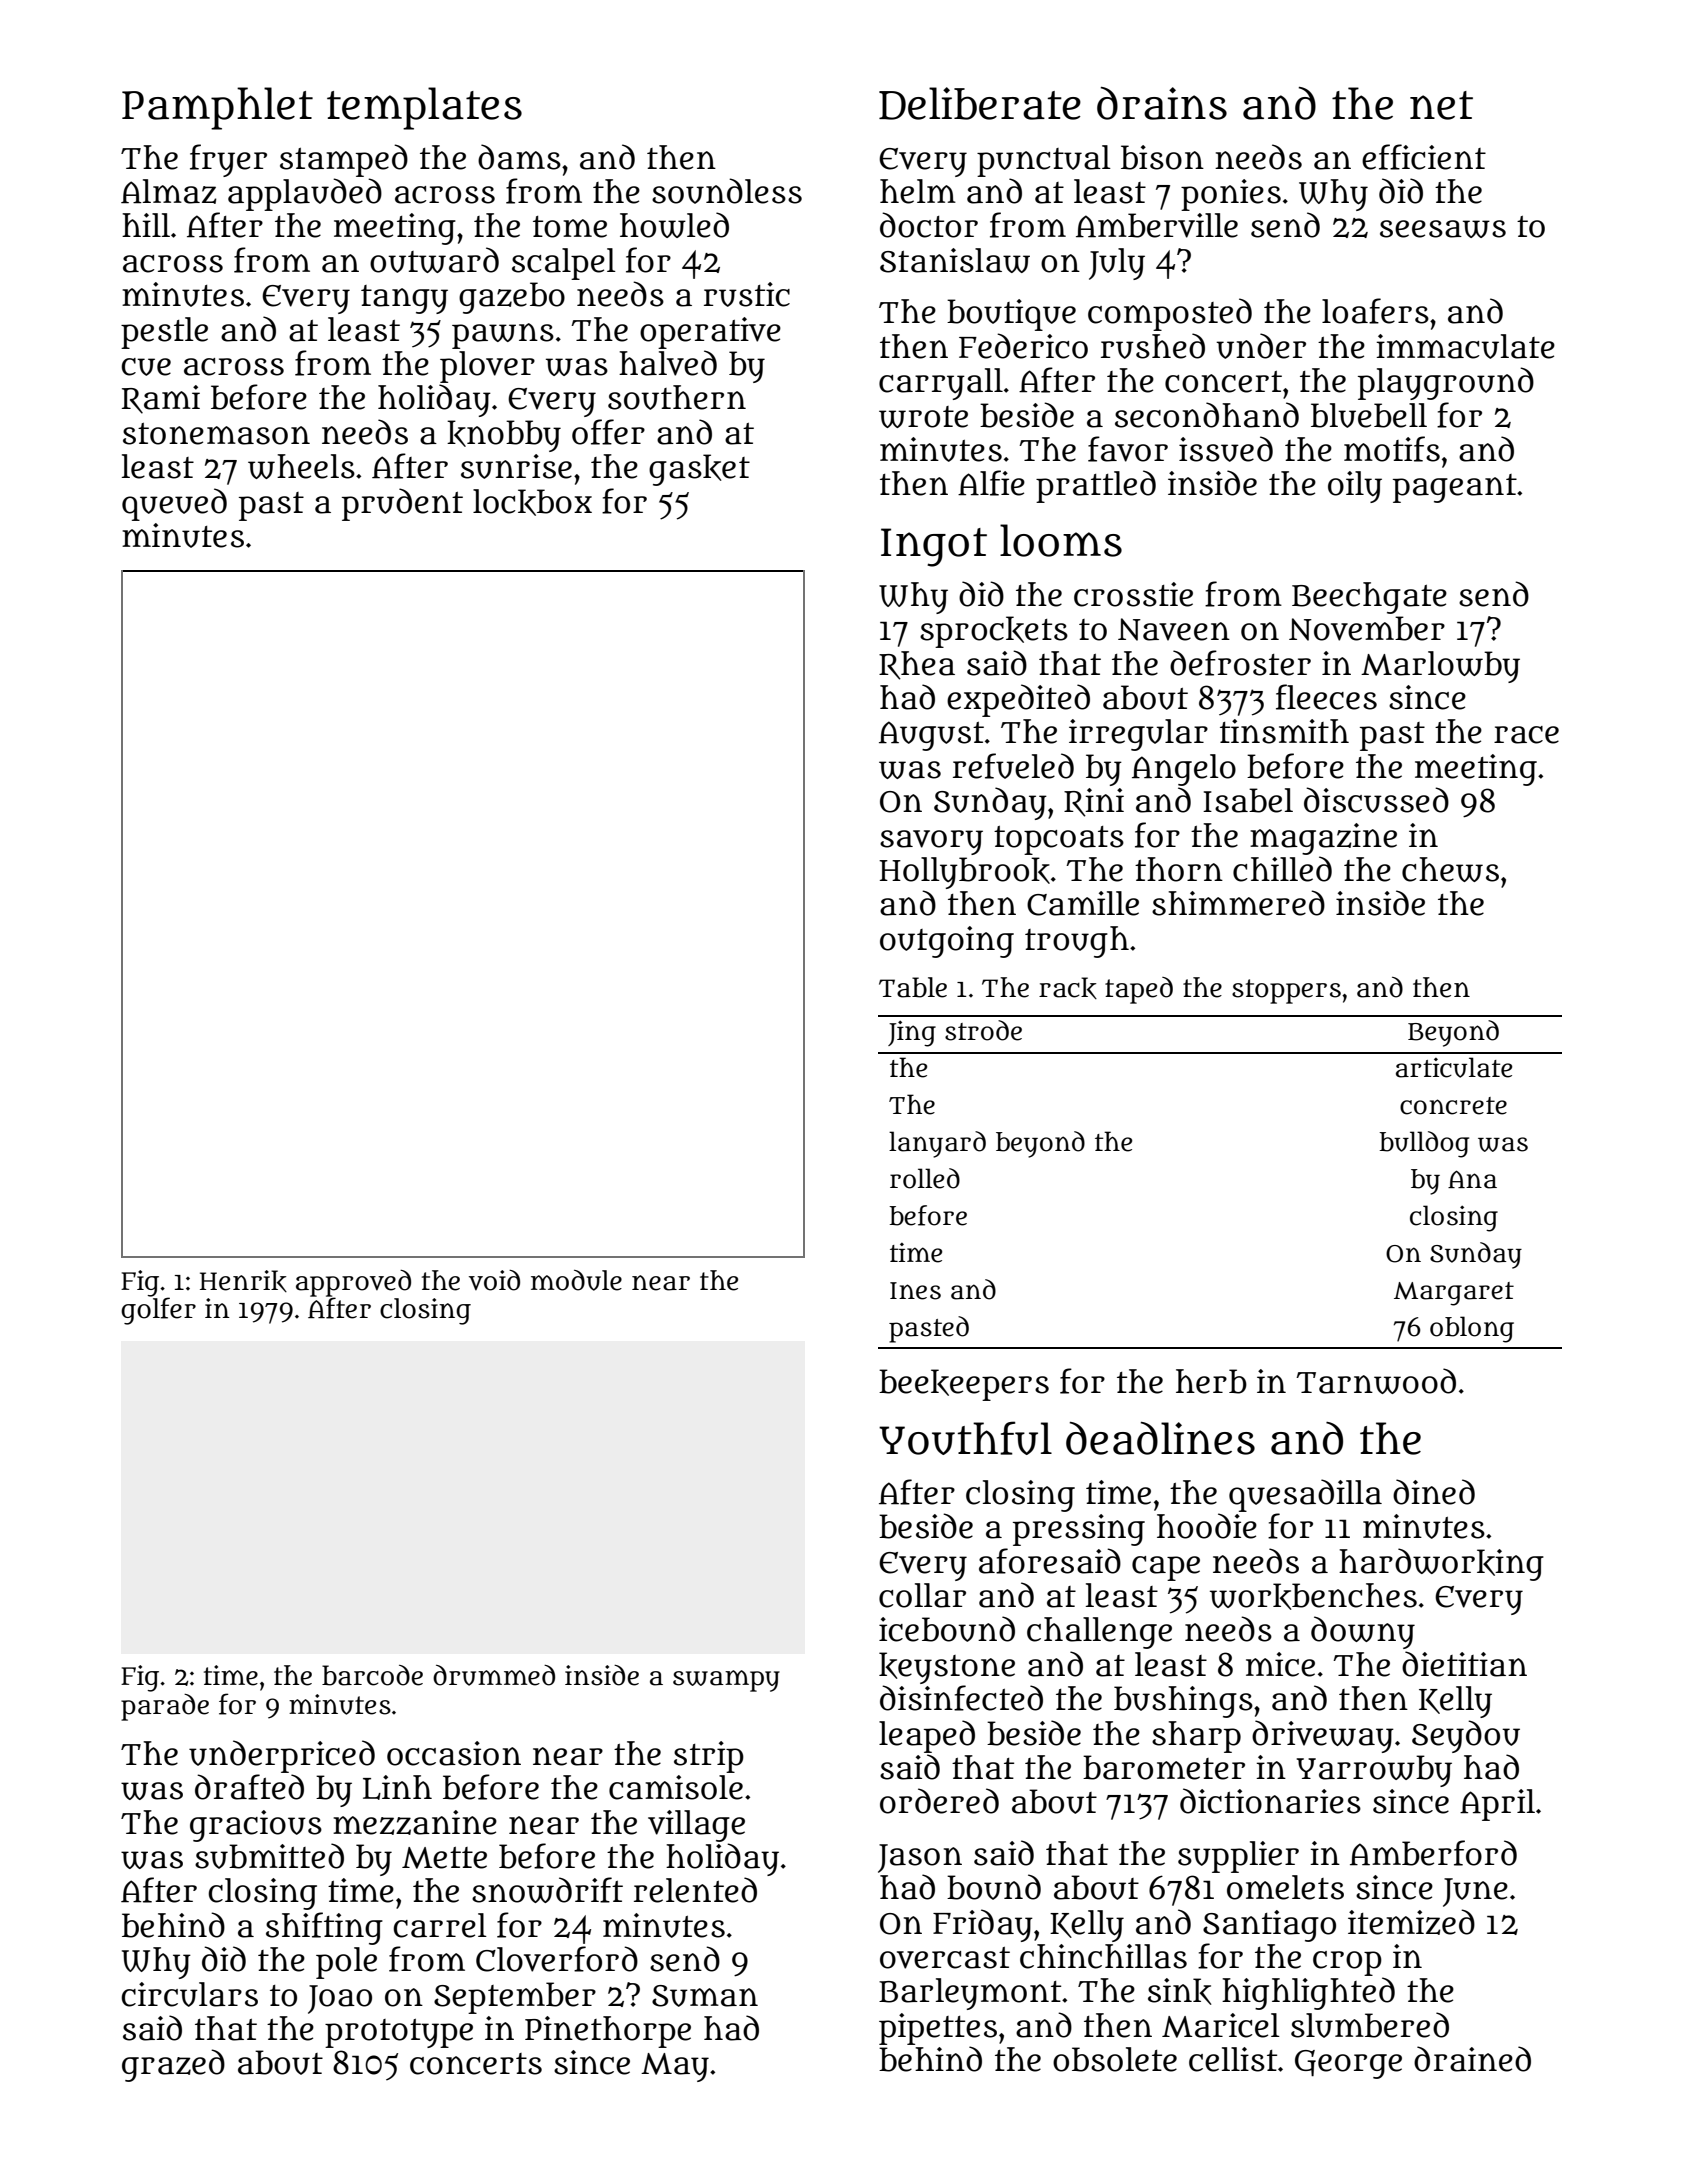 The image size is (1683, 2178). I want to click on prototype, so click(399, 2033).
